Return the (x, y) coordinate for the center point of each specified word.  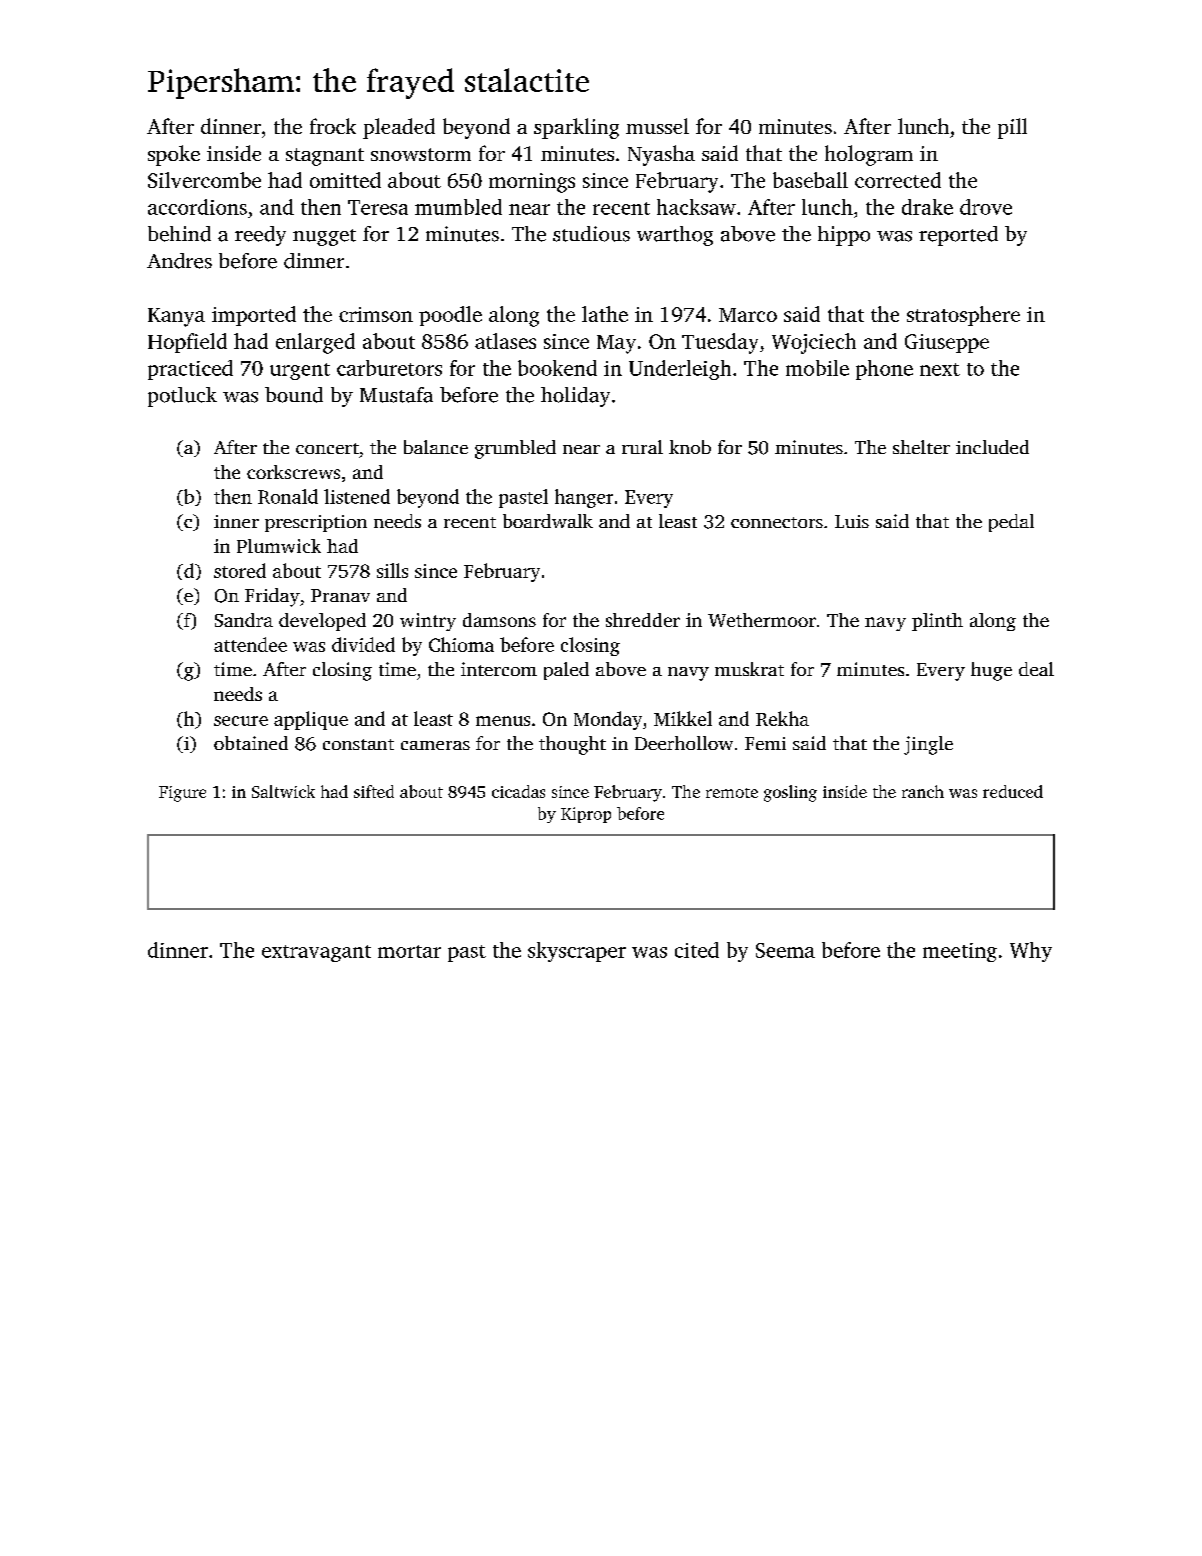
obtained (251, 743)
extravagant (316, 953)
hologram (869, 155)
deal (1036, 669)
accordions (197, 207)
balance (436, 447)
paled (566, 671)
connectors (777, 522)
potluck (182, 397)
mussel (657, 126)
